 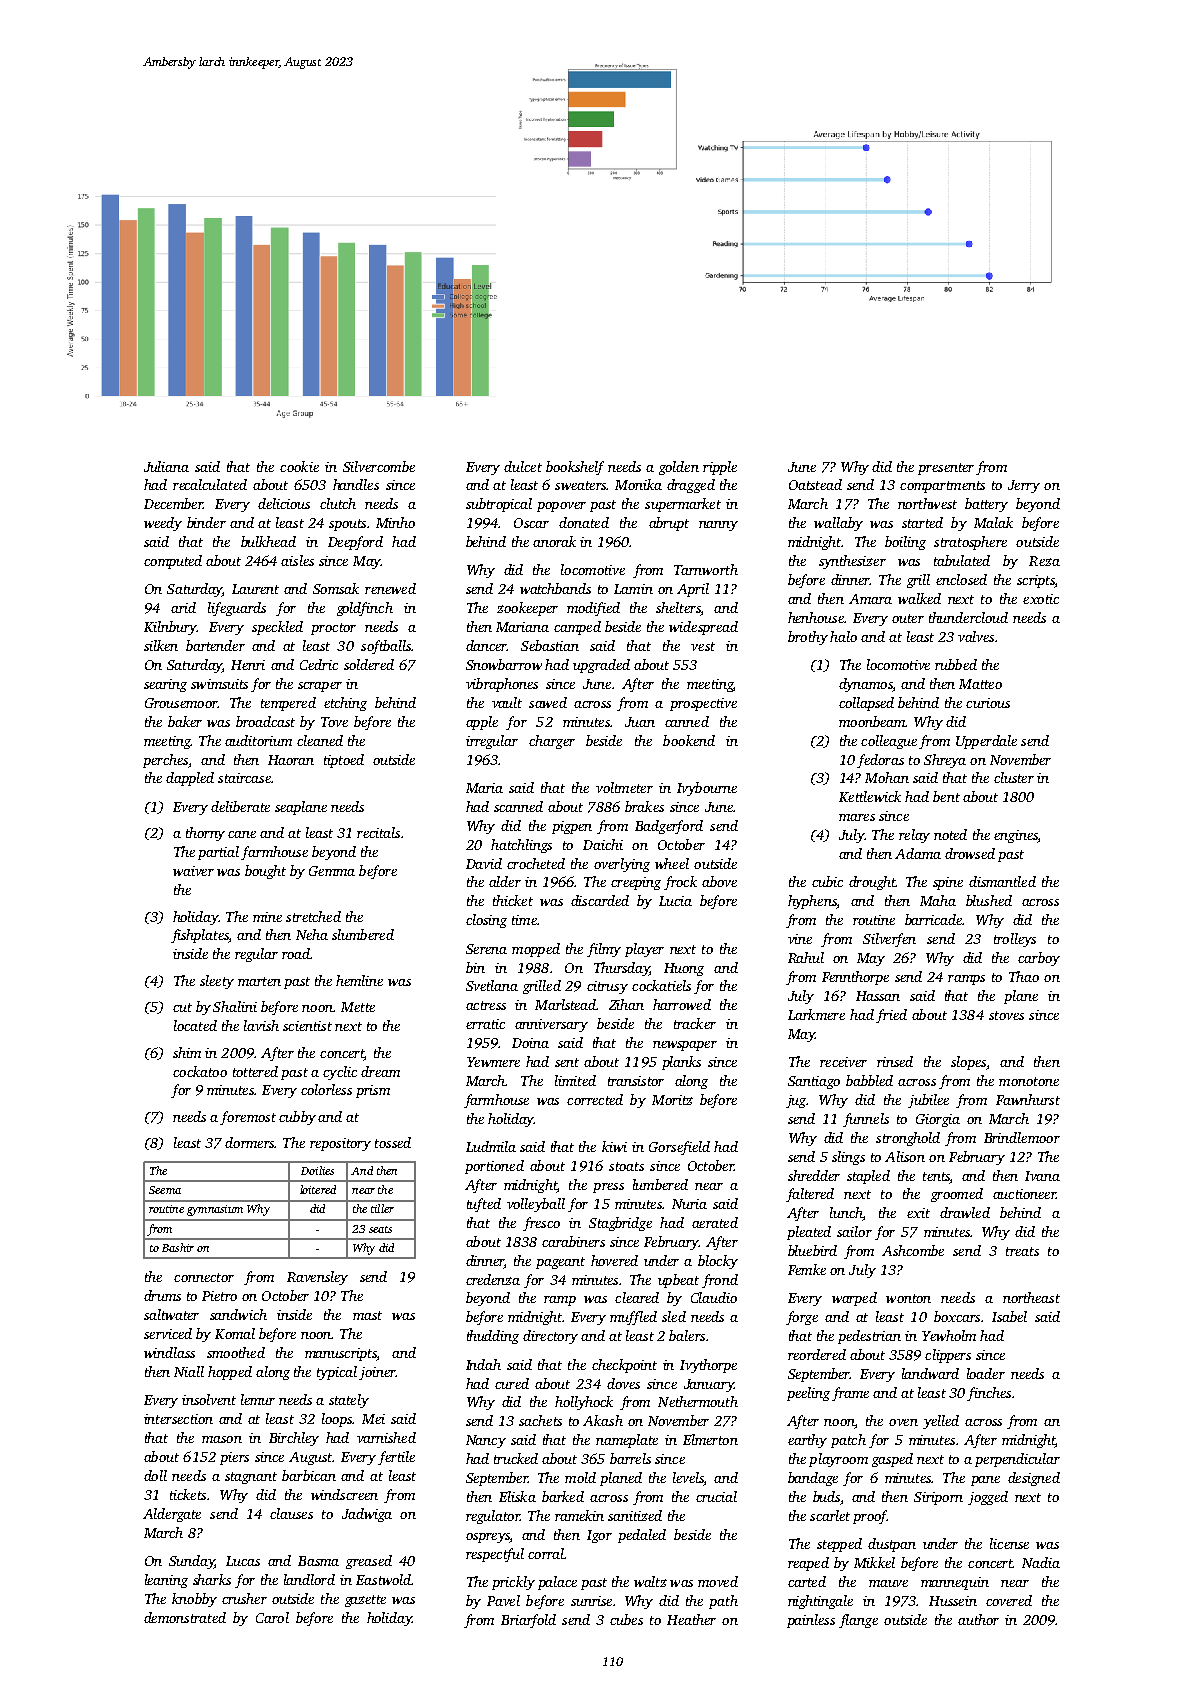 I want to click on Reza, so click(x=1044, y=561).
